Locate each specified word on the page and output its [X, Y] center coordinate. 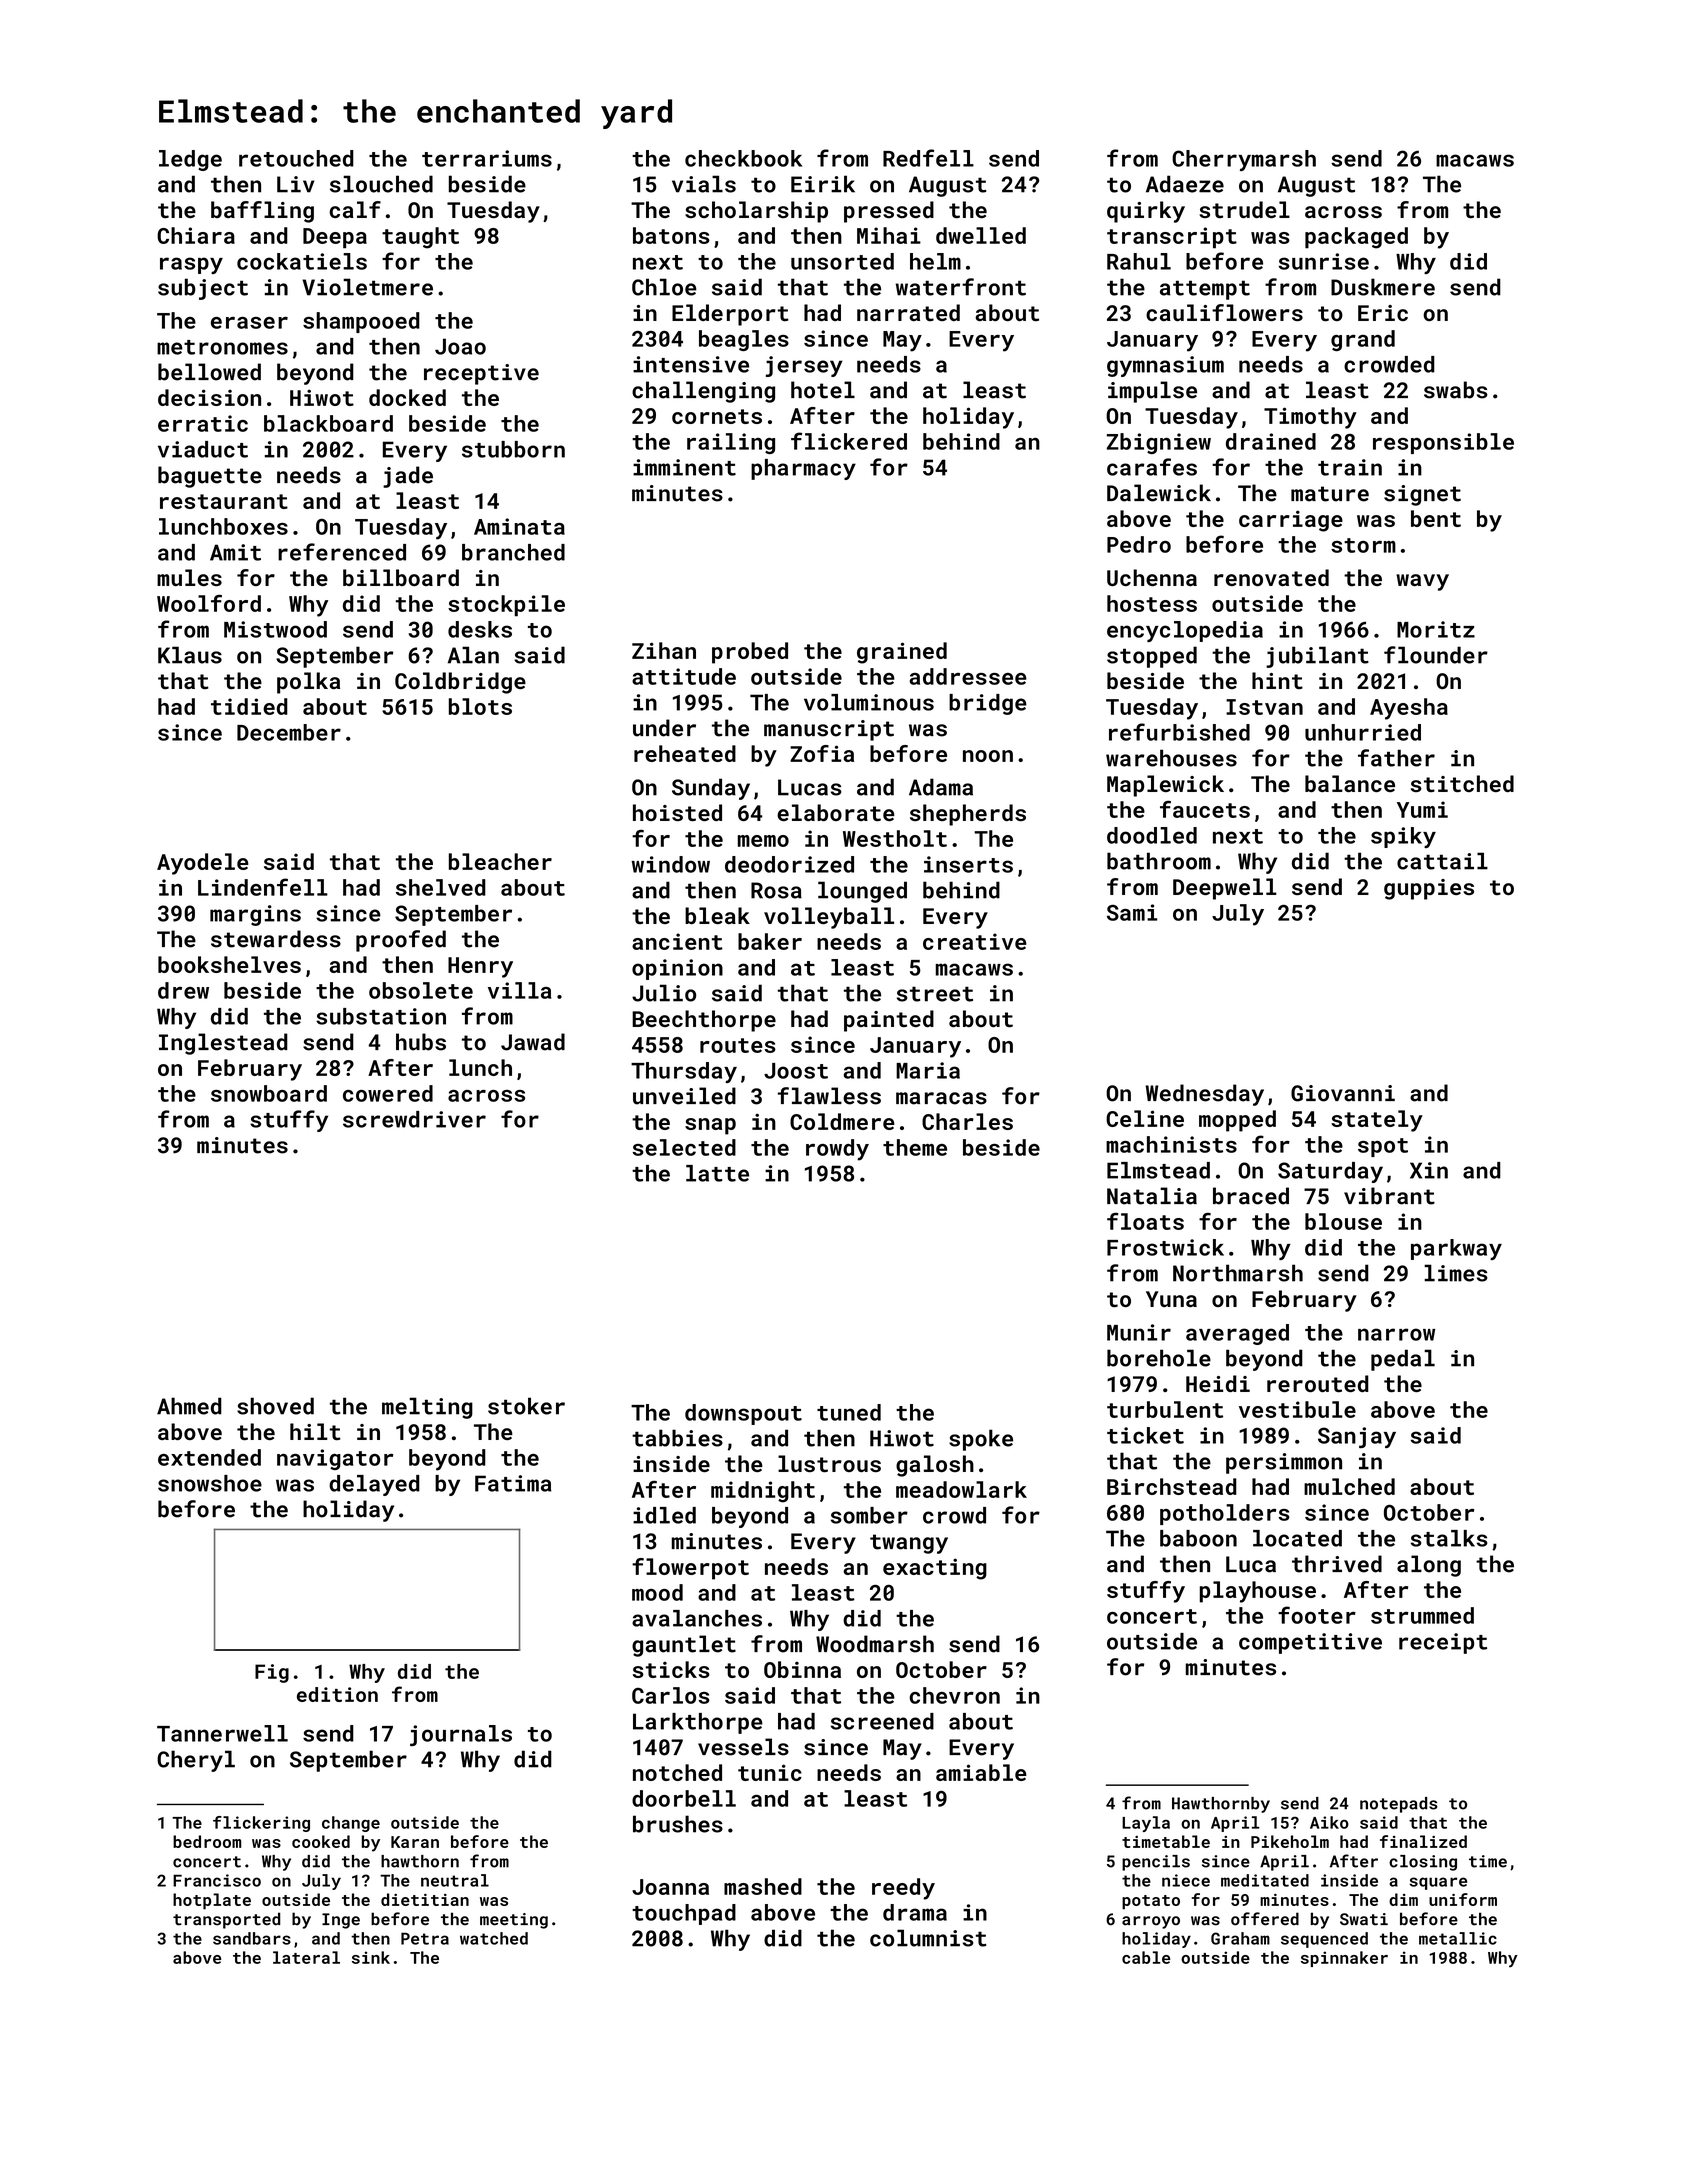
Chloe [664, 287]
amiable [981, 1772]
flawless [829, 1096]
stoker [526, 1406]
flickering [261, 1824]
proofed [401, 941]
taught [420, 238]
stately [1377, 1121]
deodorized [789, 864]
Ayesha [1409, 709]
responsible [1443, 443]
